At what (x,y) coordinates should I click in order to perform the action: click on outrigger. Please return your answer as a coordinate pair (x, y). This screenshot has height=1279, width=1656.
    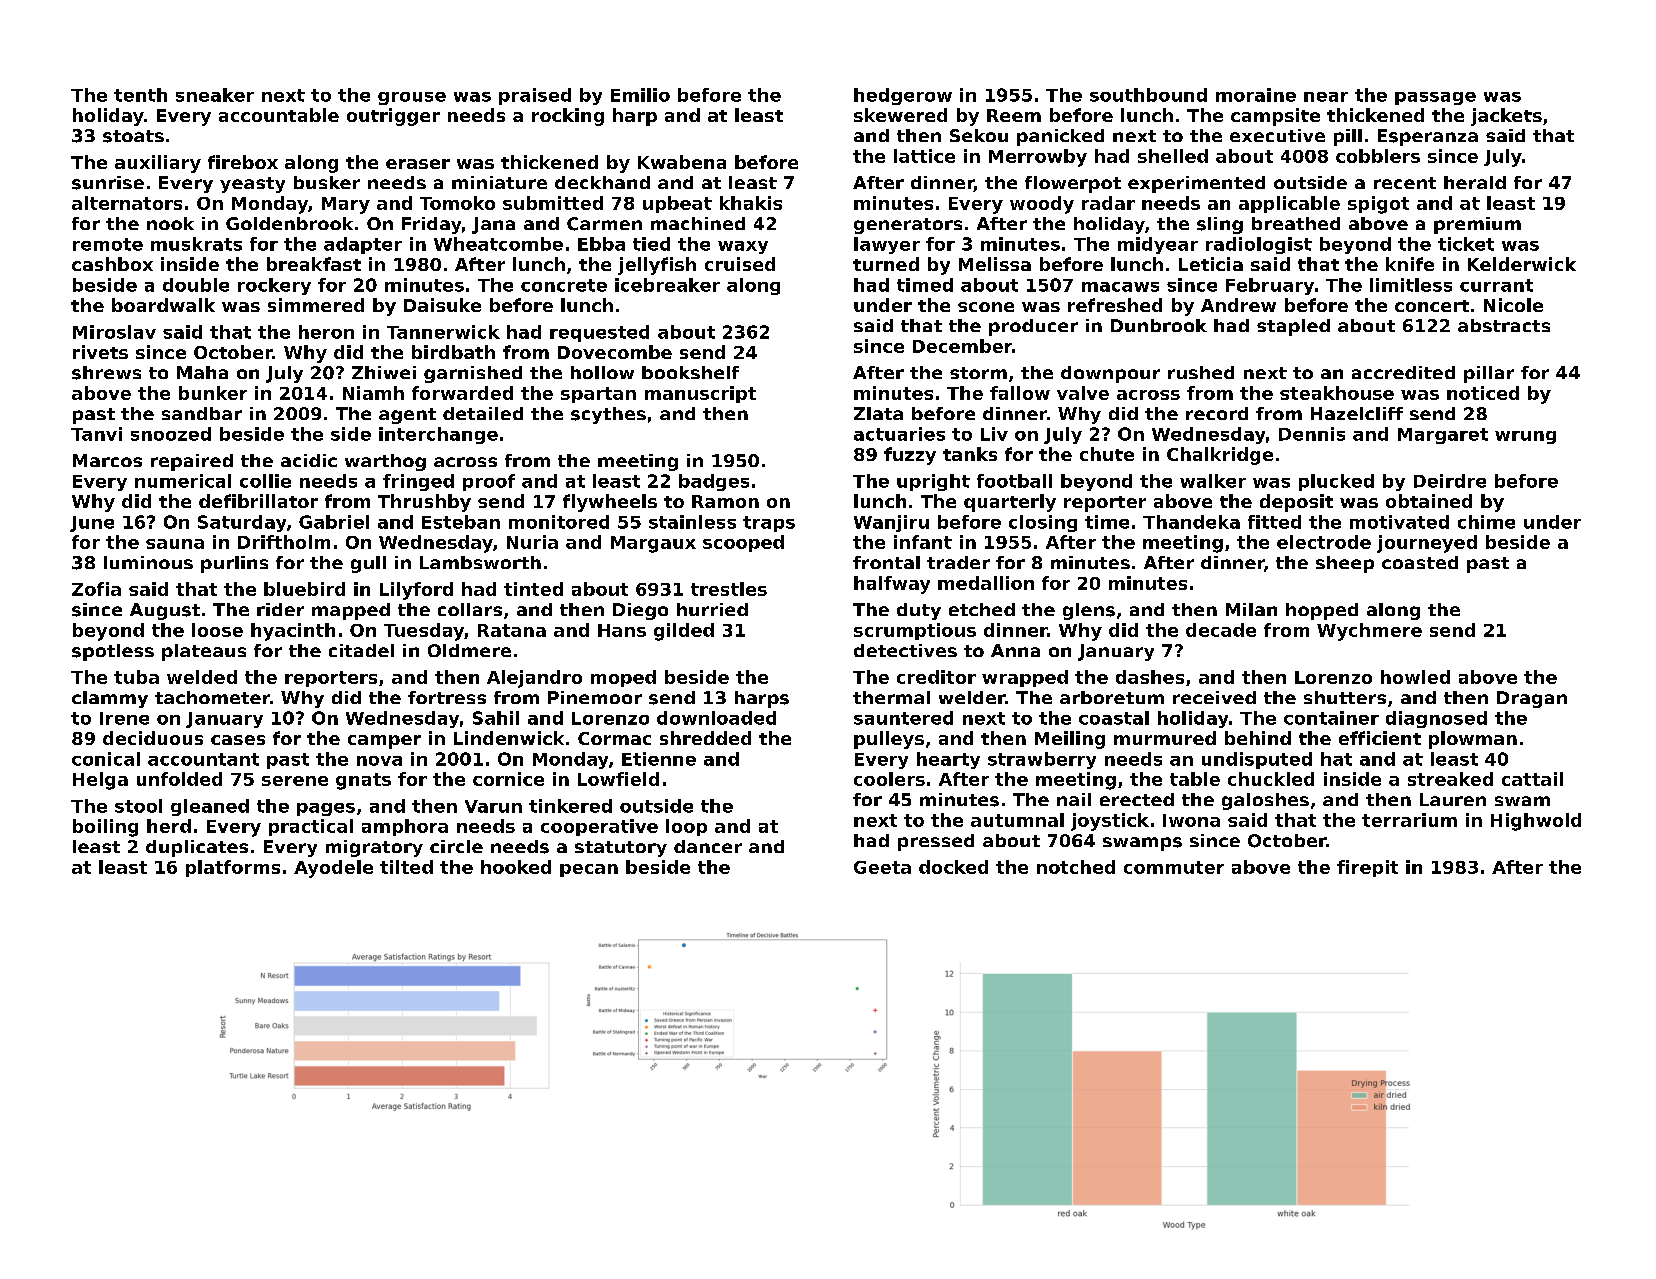
    Looking at the image, I should click on (393, 117).
